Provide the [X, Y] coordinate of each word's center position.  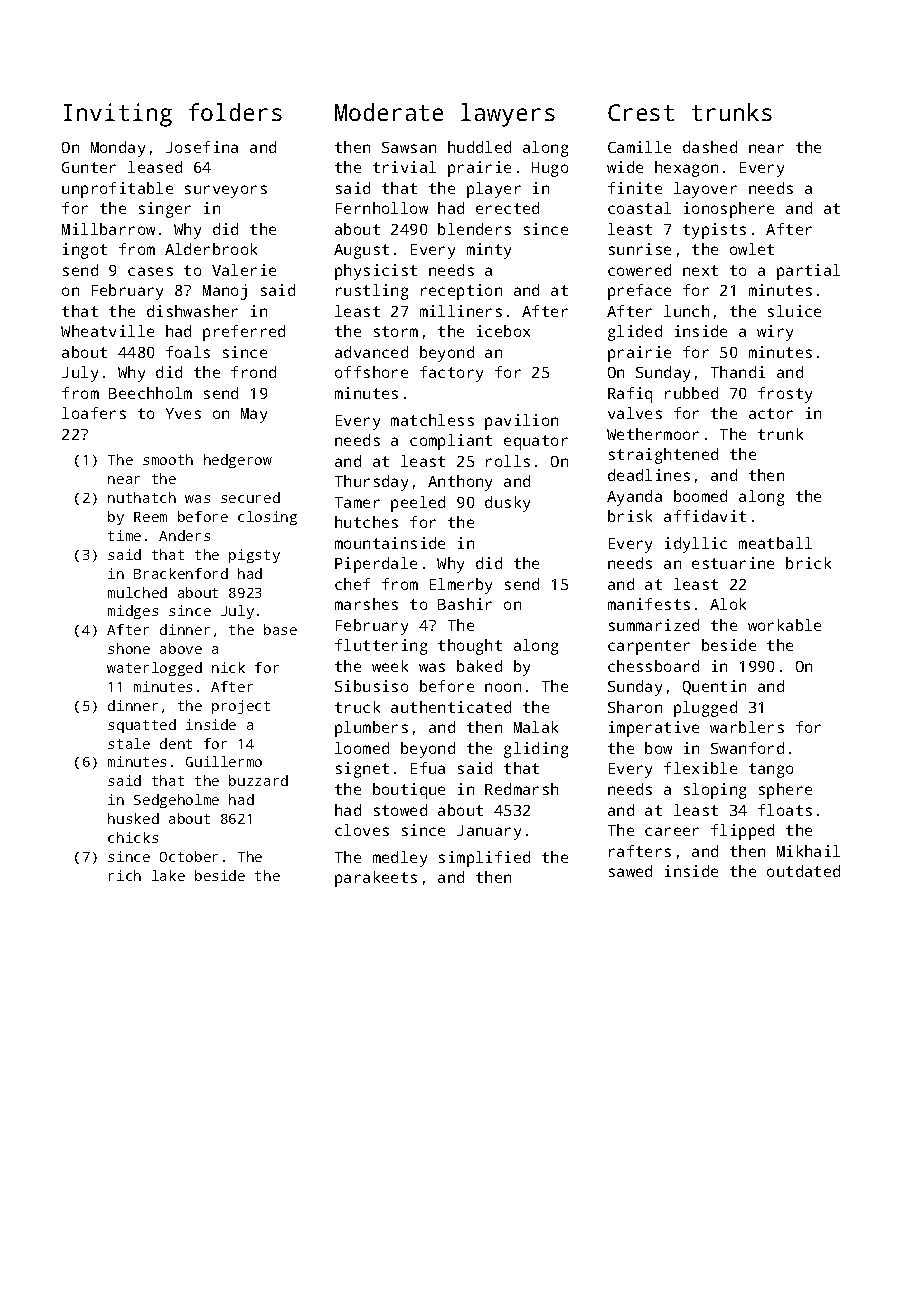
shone [129, 648]
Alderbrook [211, 249]
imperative [654, 729]
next [700, 270]
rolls [508, 461]
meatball [775, 543]
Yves [183, 413]
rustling [372, 292]
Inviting [118, 115]
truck [357, 707]
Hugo [550, 169]
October [189, 856]
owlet [752, 249]
